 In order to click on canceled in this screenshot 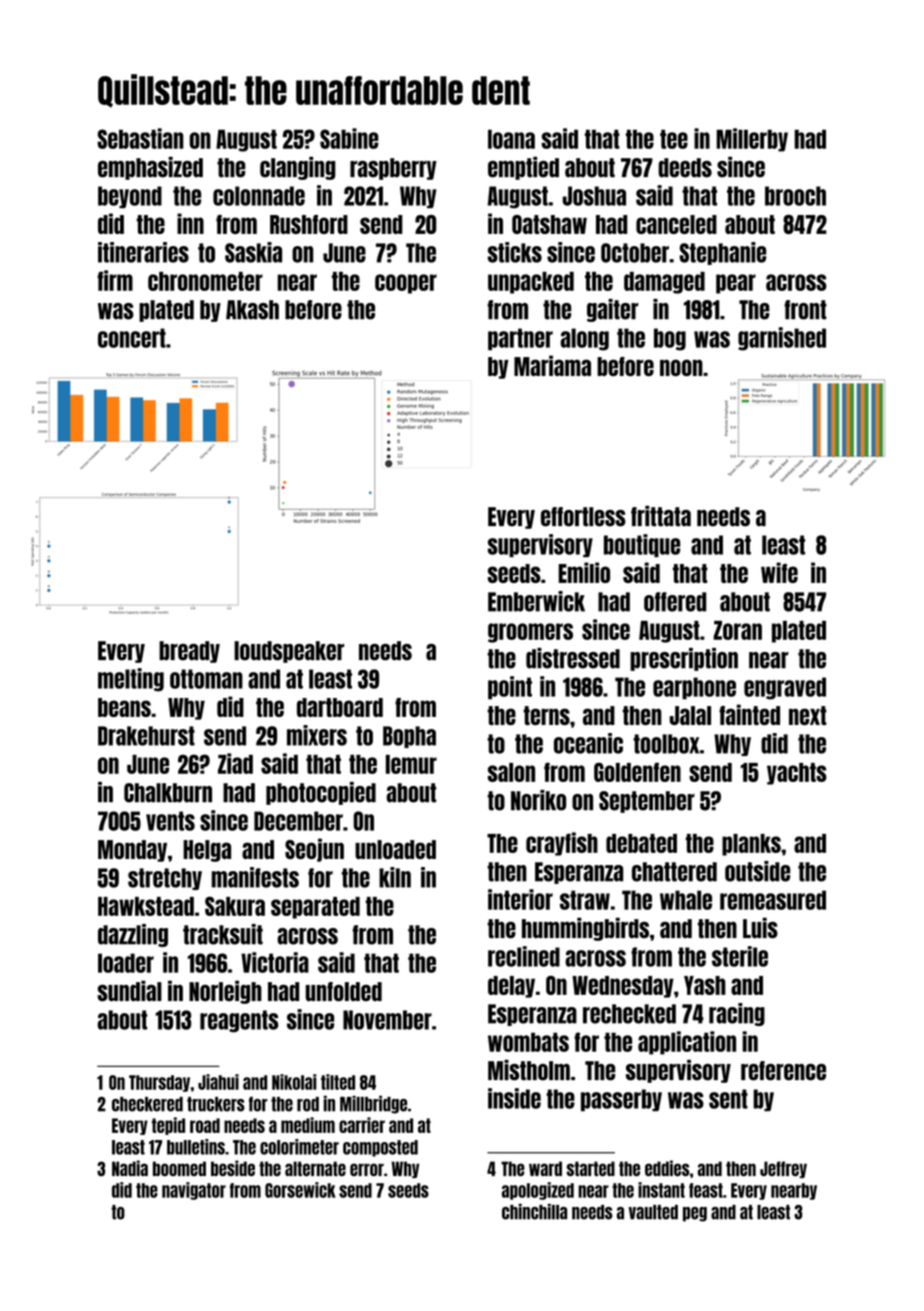, I will do `click(676, 224)`.
